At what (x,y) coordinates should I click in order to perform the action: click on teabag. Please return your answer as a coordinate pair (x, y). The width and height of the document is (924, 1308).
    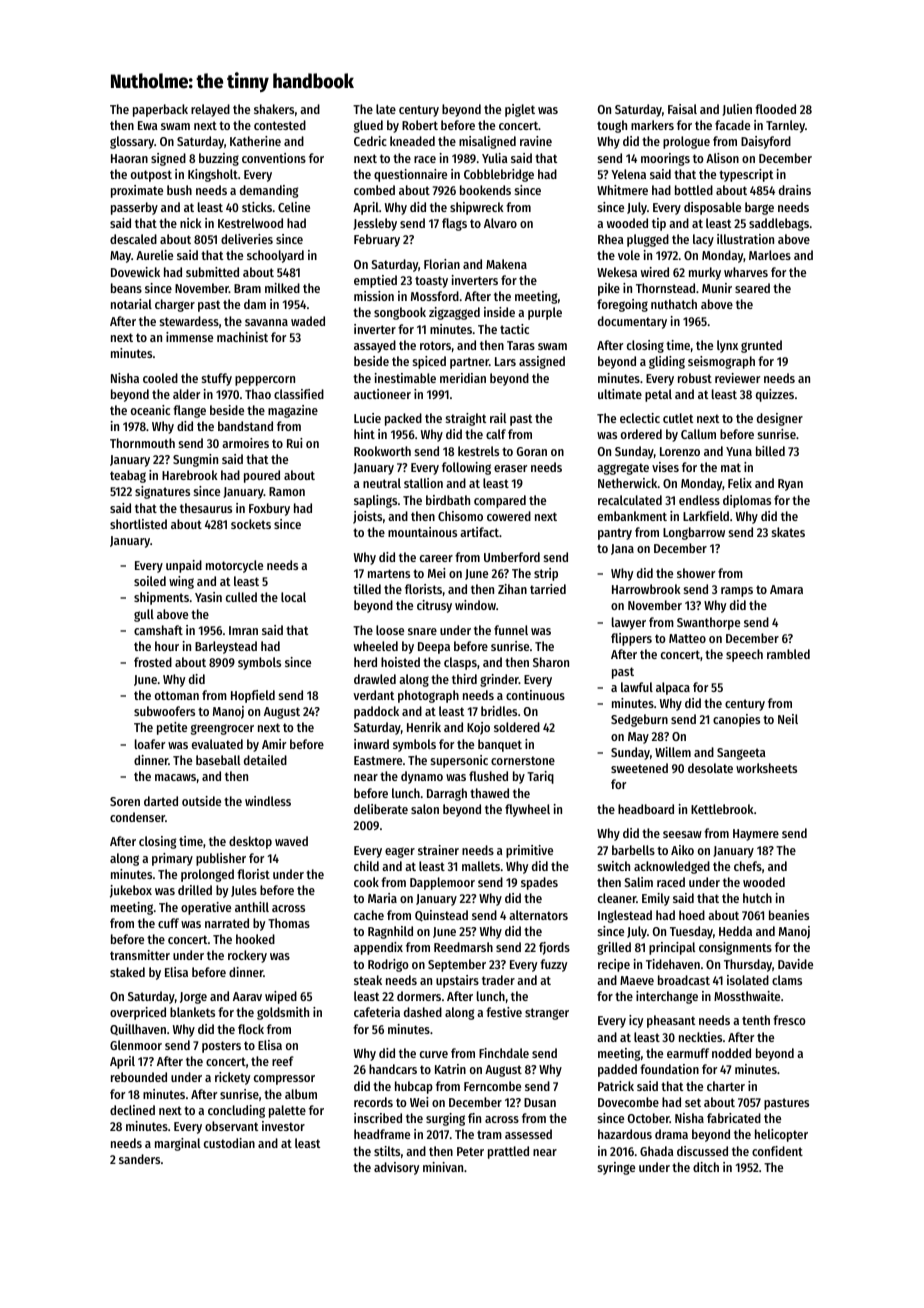
    Looking at the image, I should click on (128, 476).
